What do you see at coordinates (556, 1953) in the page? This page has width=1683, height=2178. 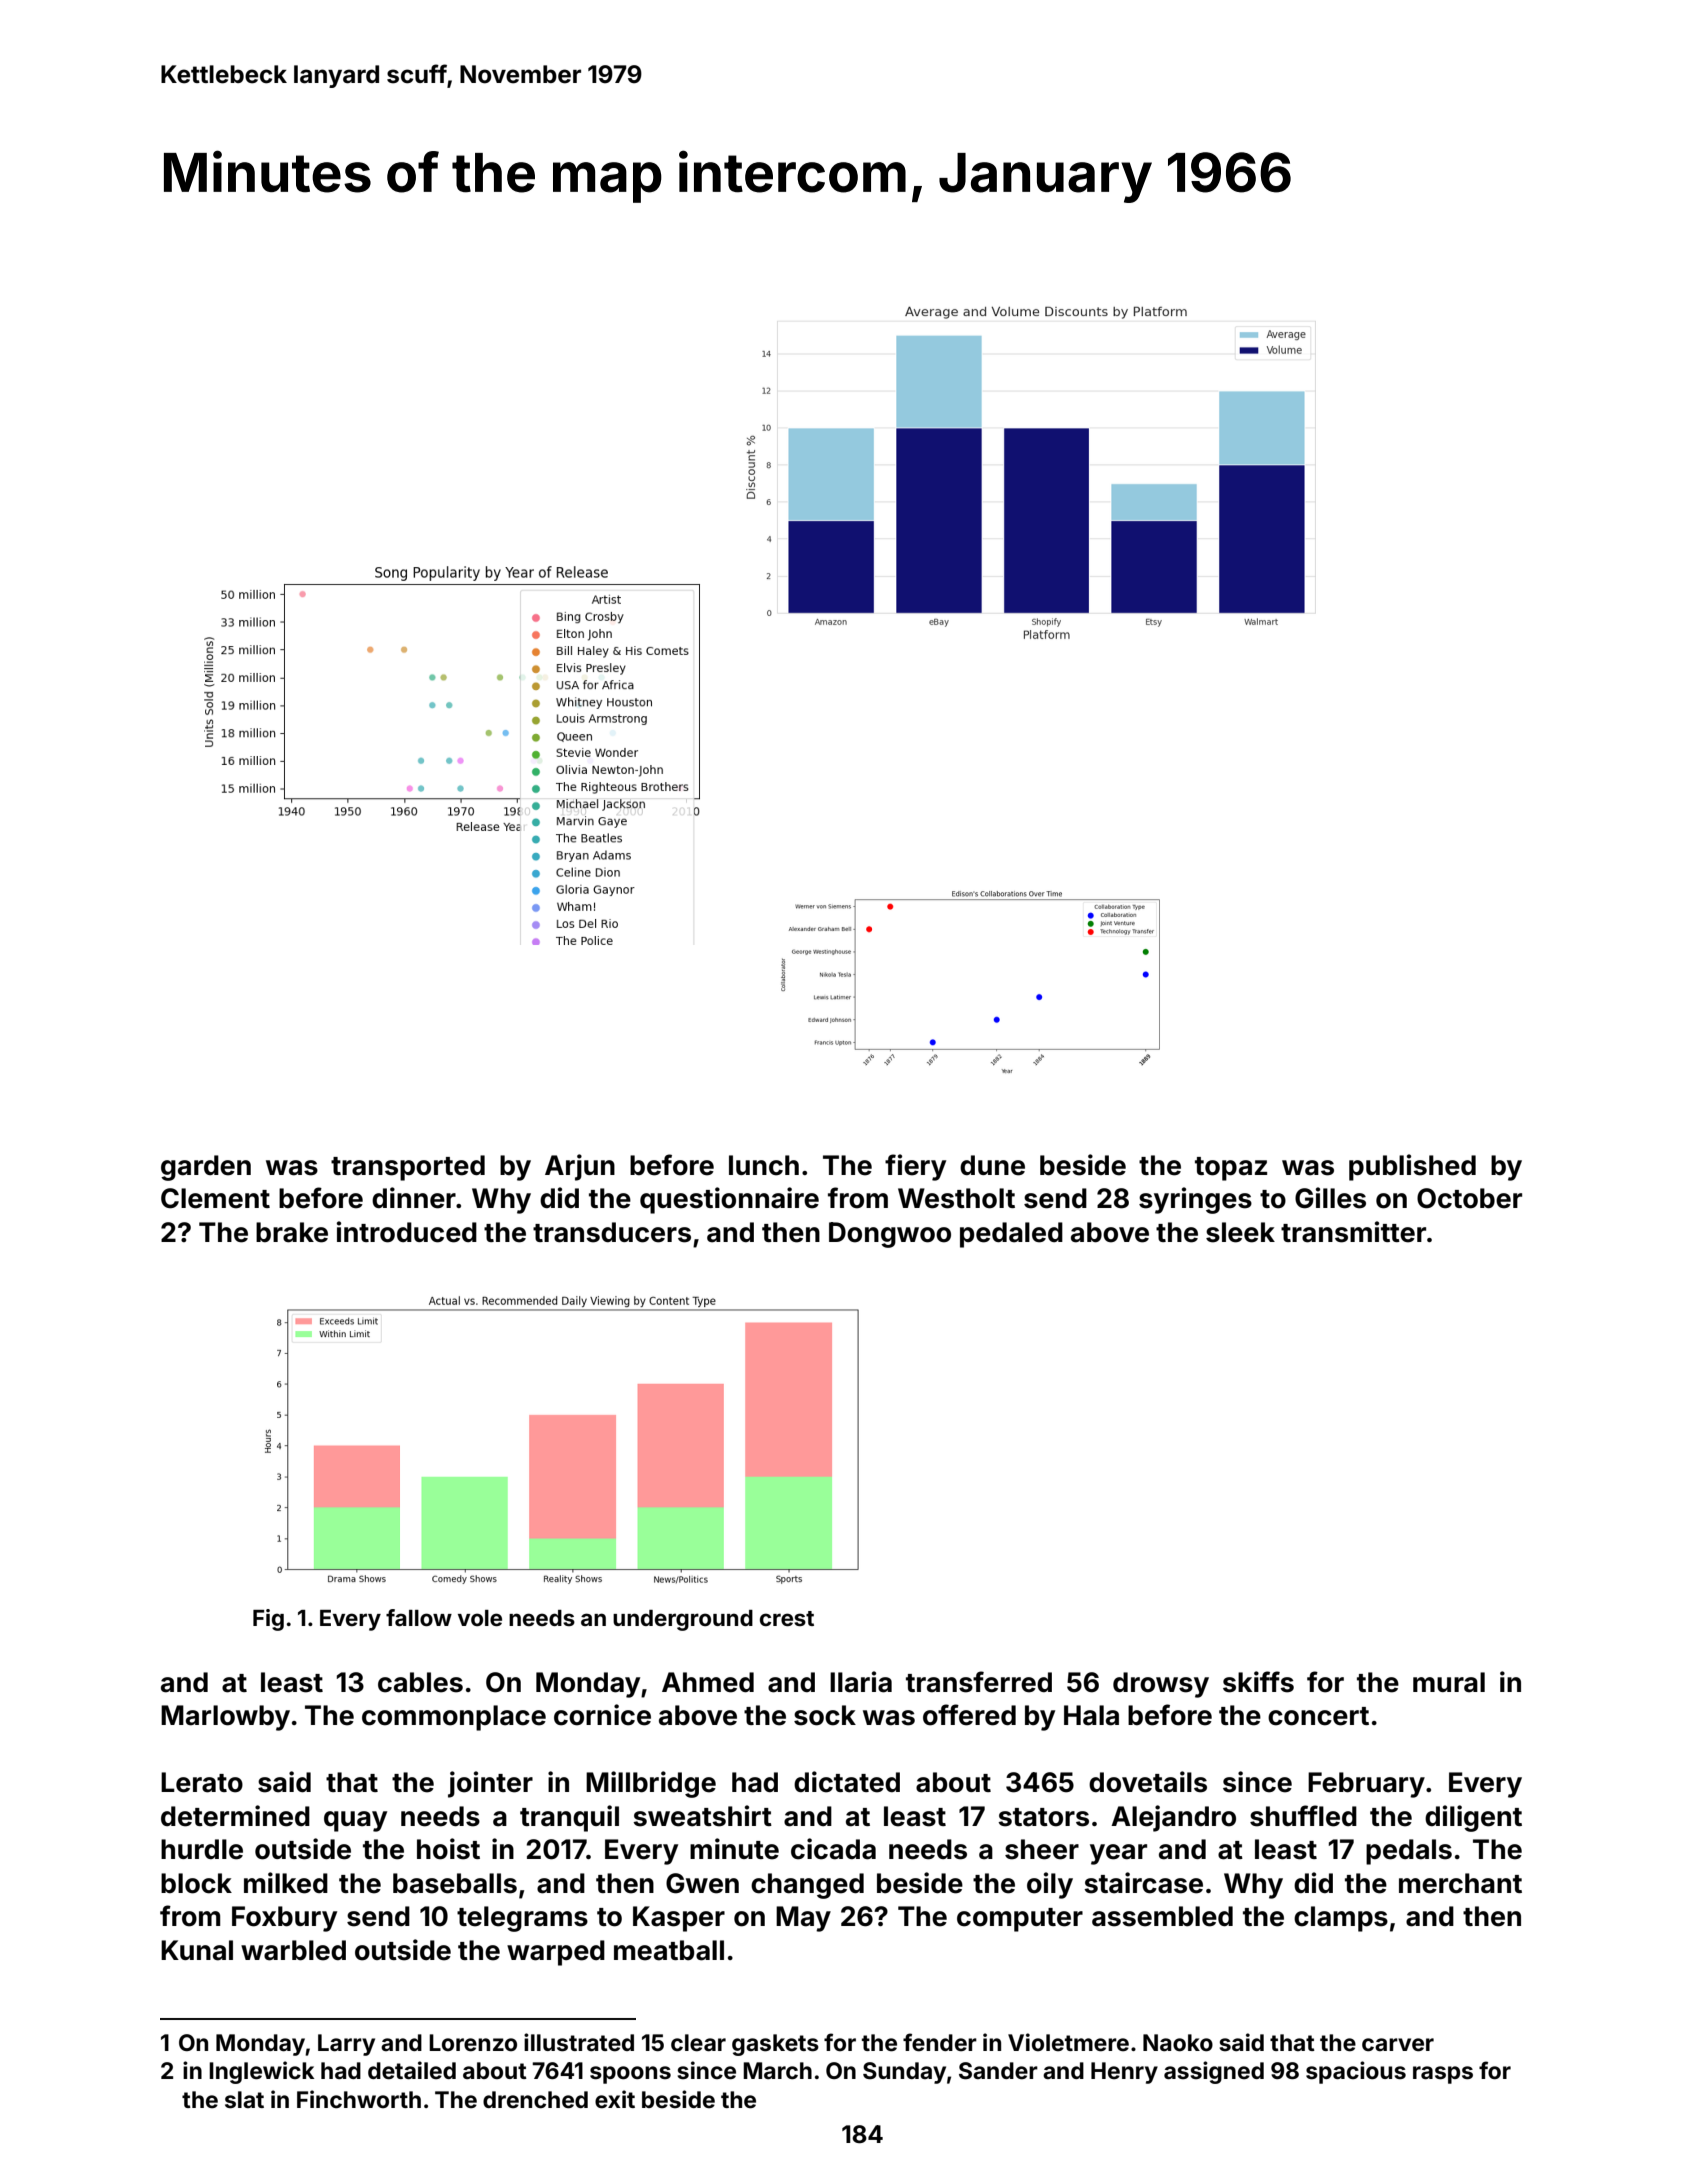 I see `warped` at bounding box center [556, 1953].
